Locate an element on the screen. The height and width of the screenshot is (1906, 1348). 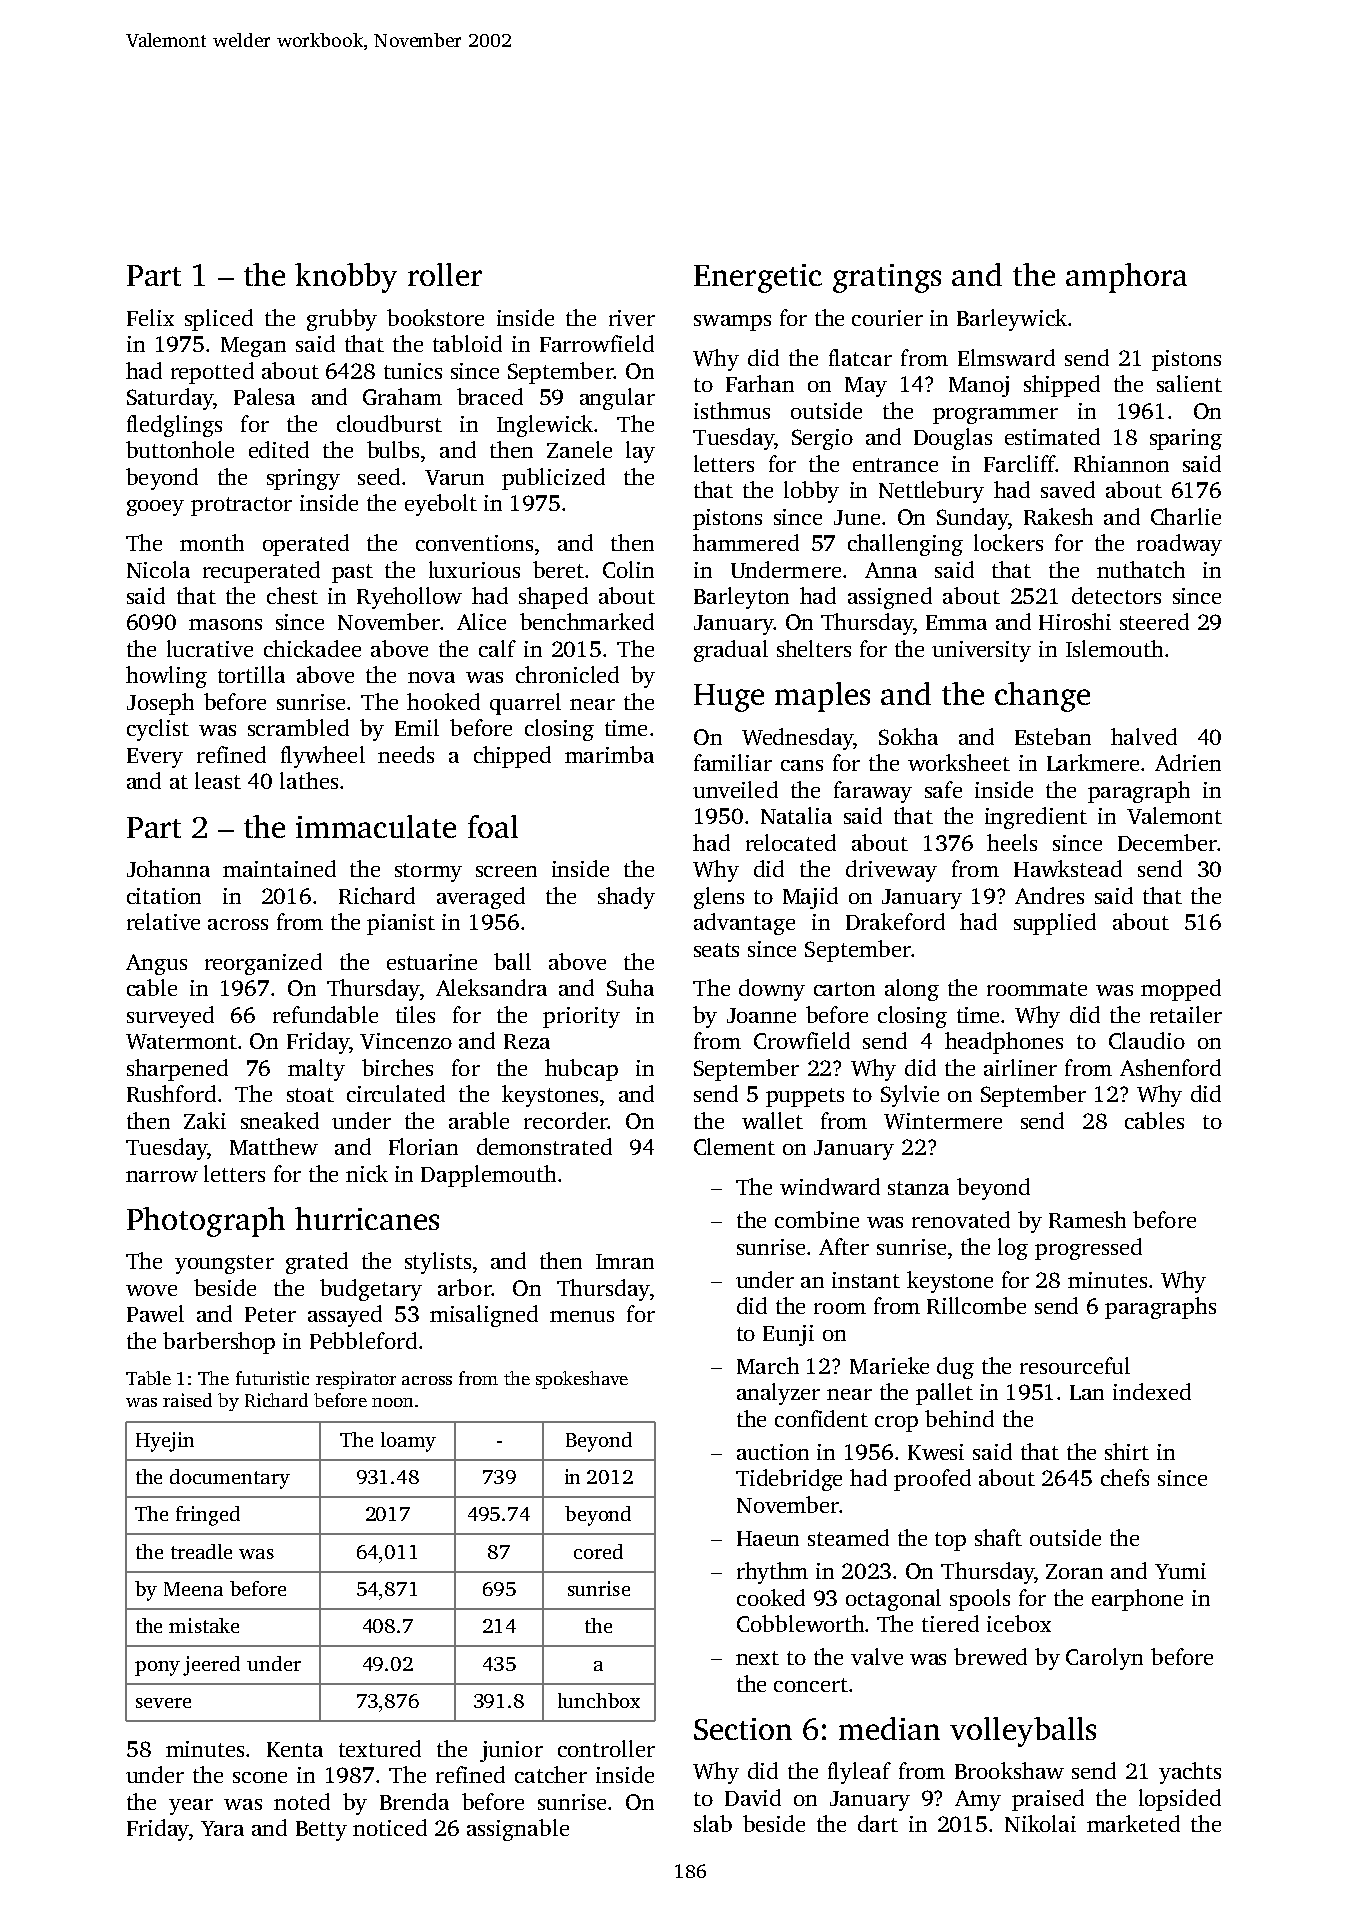
amphora is located at coordinates (1126, 278).
